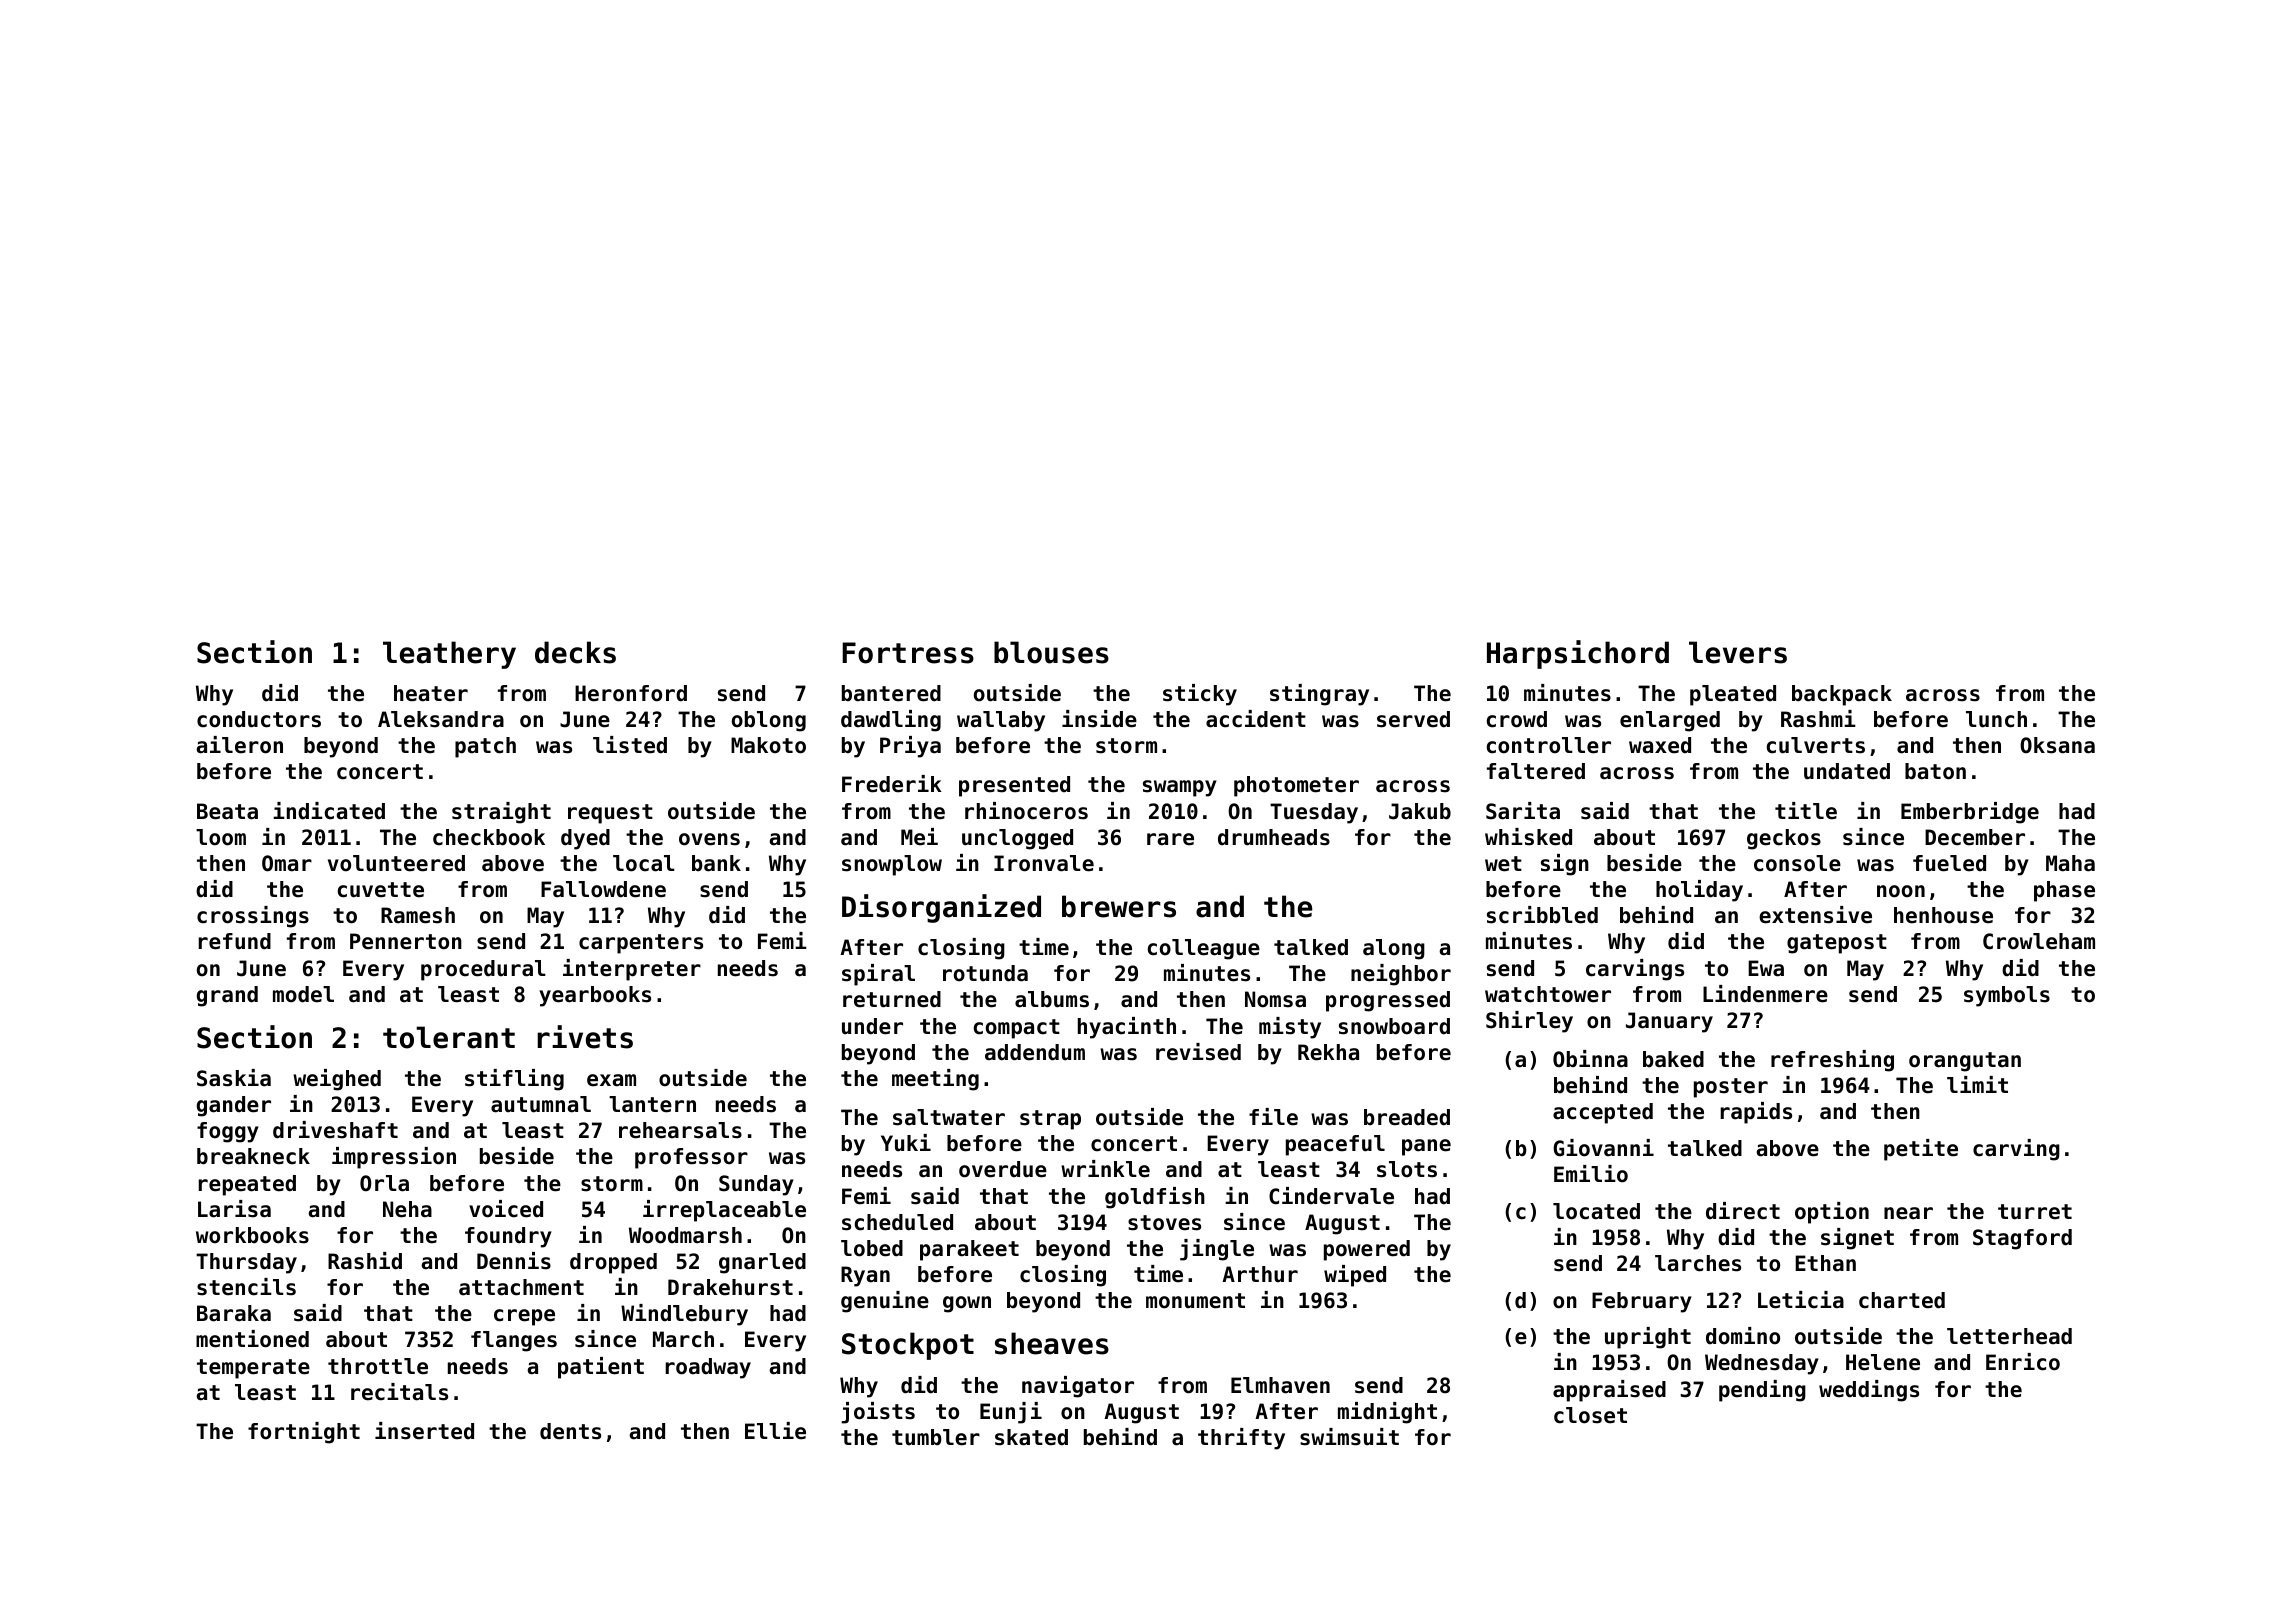  I want to click on drumheads, so click(1274, 837).
